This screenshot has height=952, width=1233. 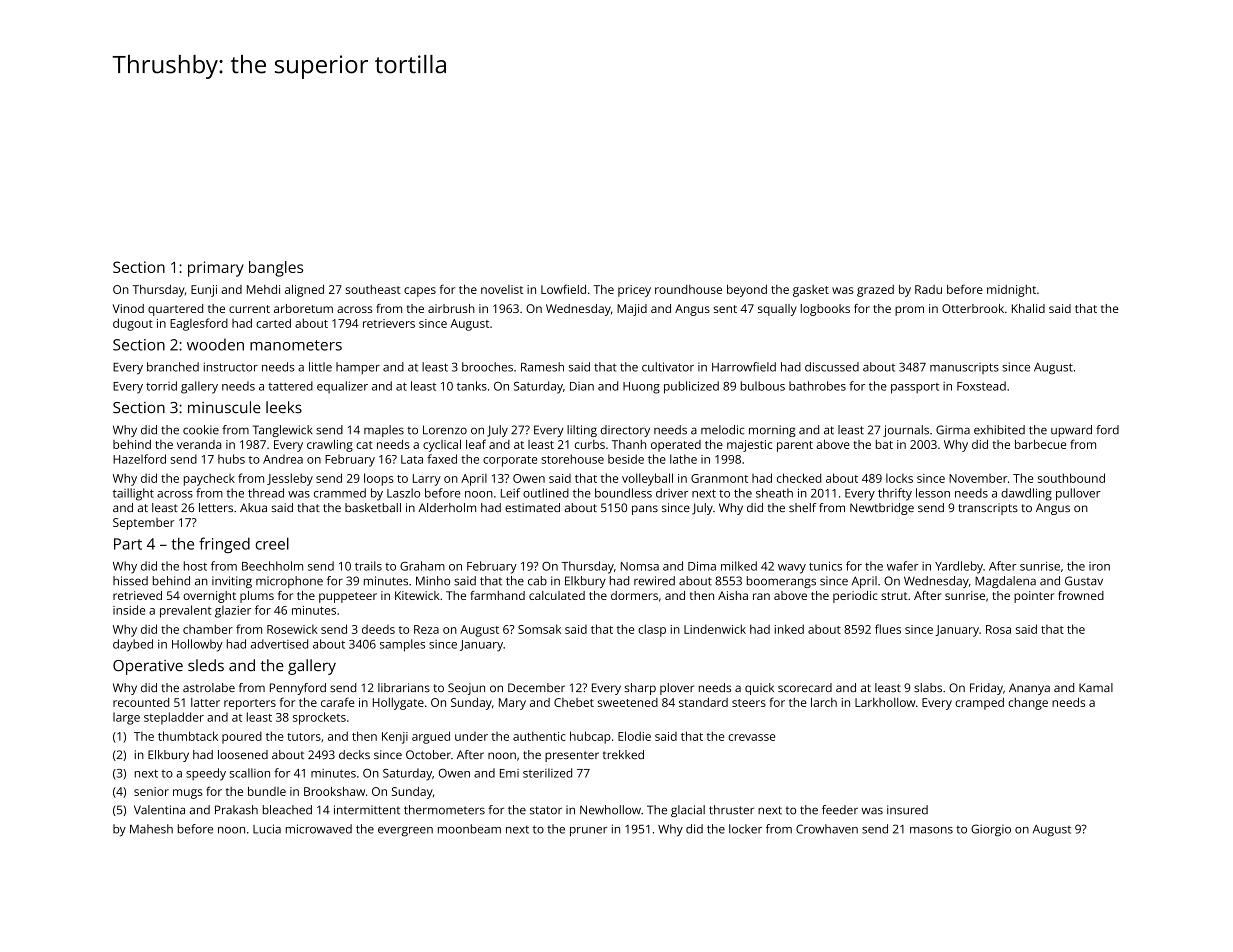 What do you see at coordinates (688, 289) in the screenshot?
I see `roundhouse` at bounding box center [688, 289].
